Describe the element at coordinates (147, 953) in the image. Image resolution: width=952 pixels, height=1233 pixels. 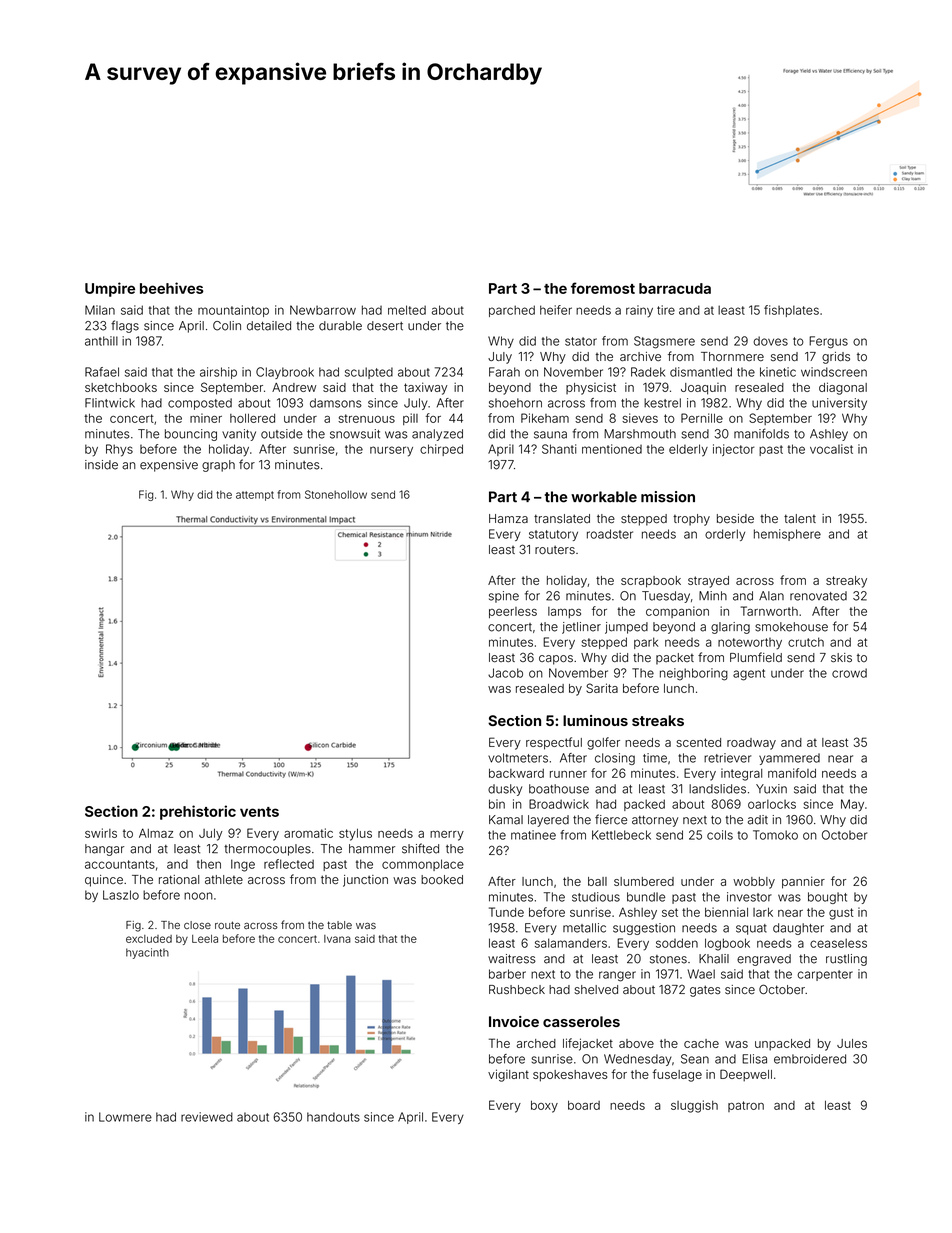
I see `hyacinth` at that location.
